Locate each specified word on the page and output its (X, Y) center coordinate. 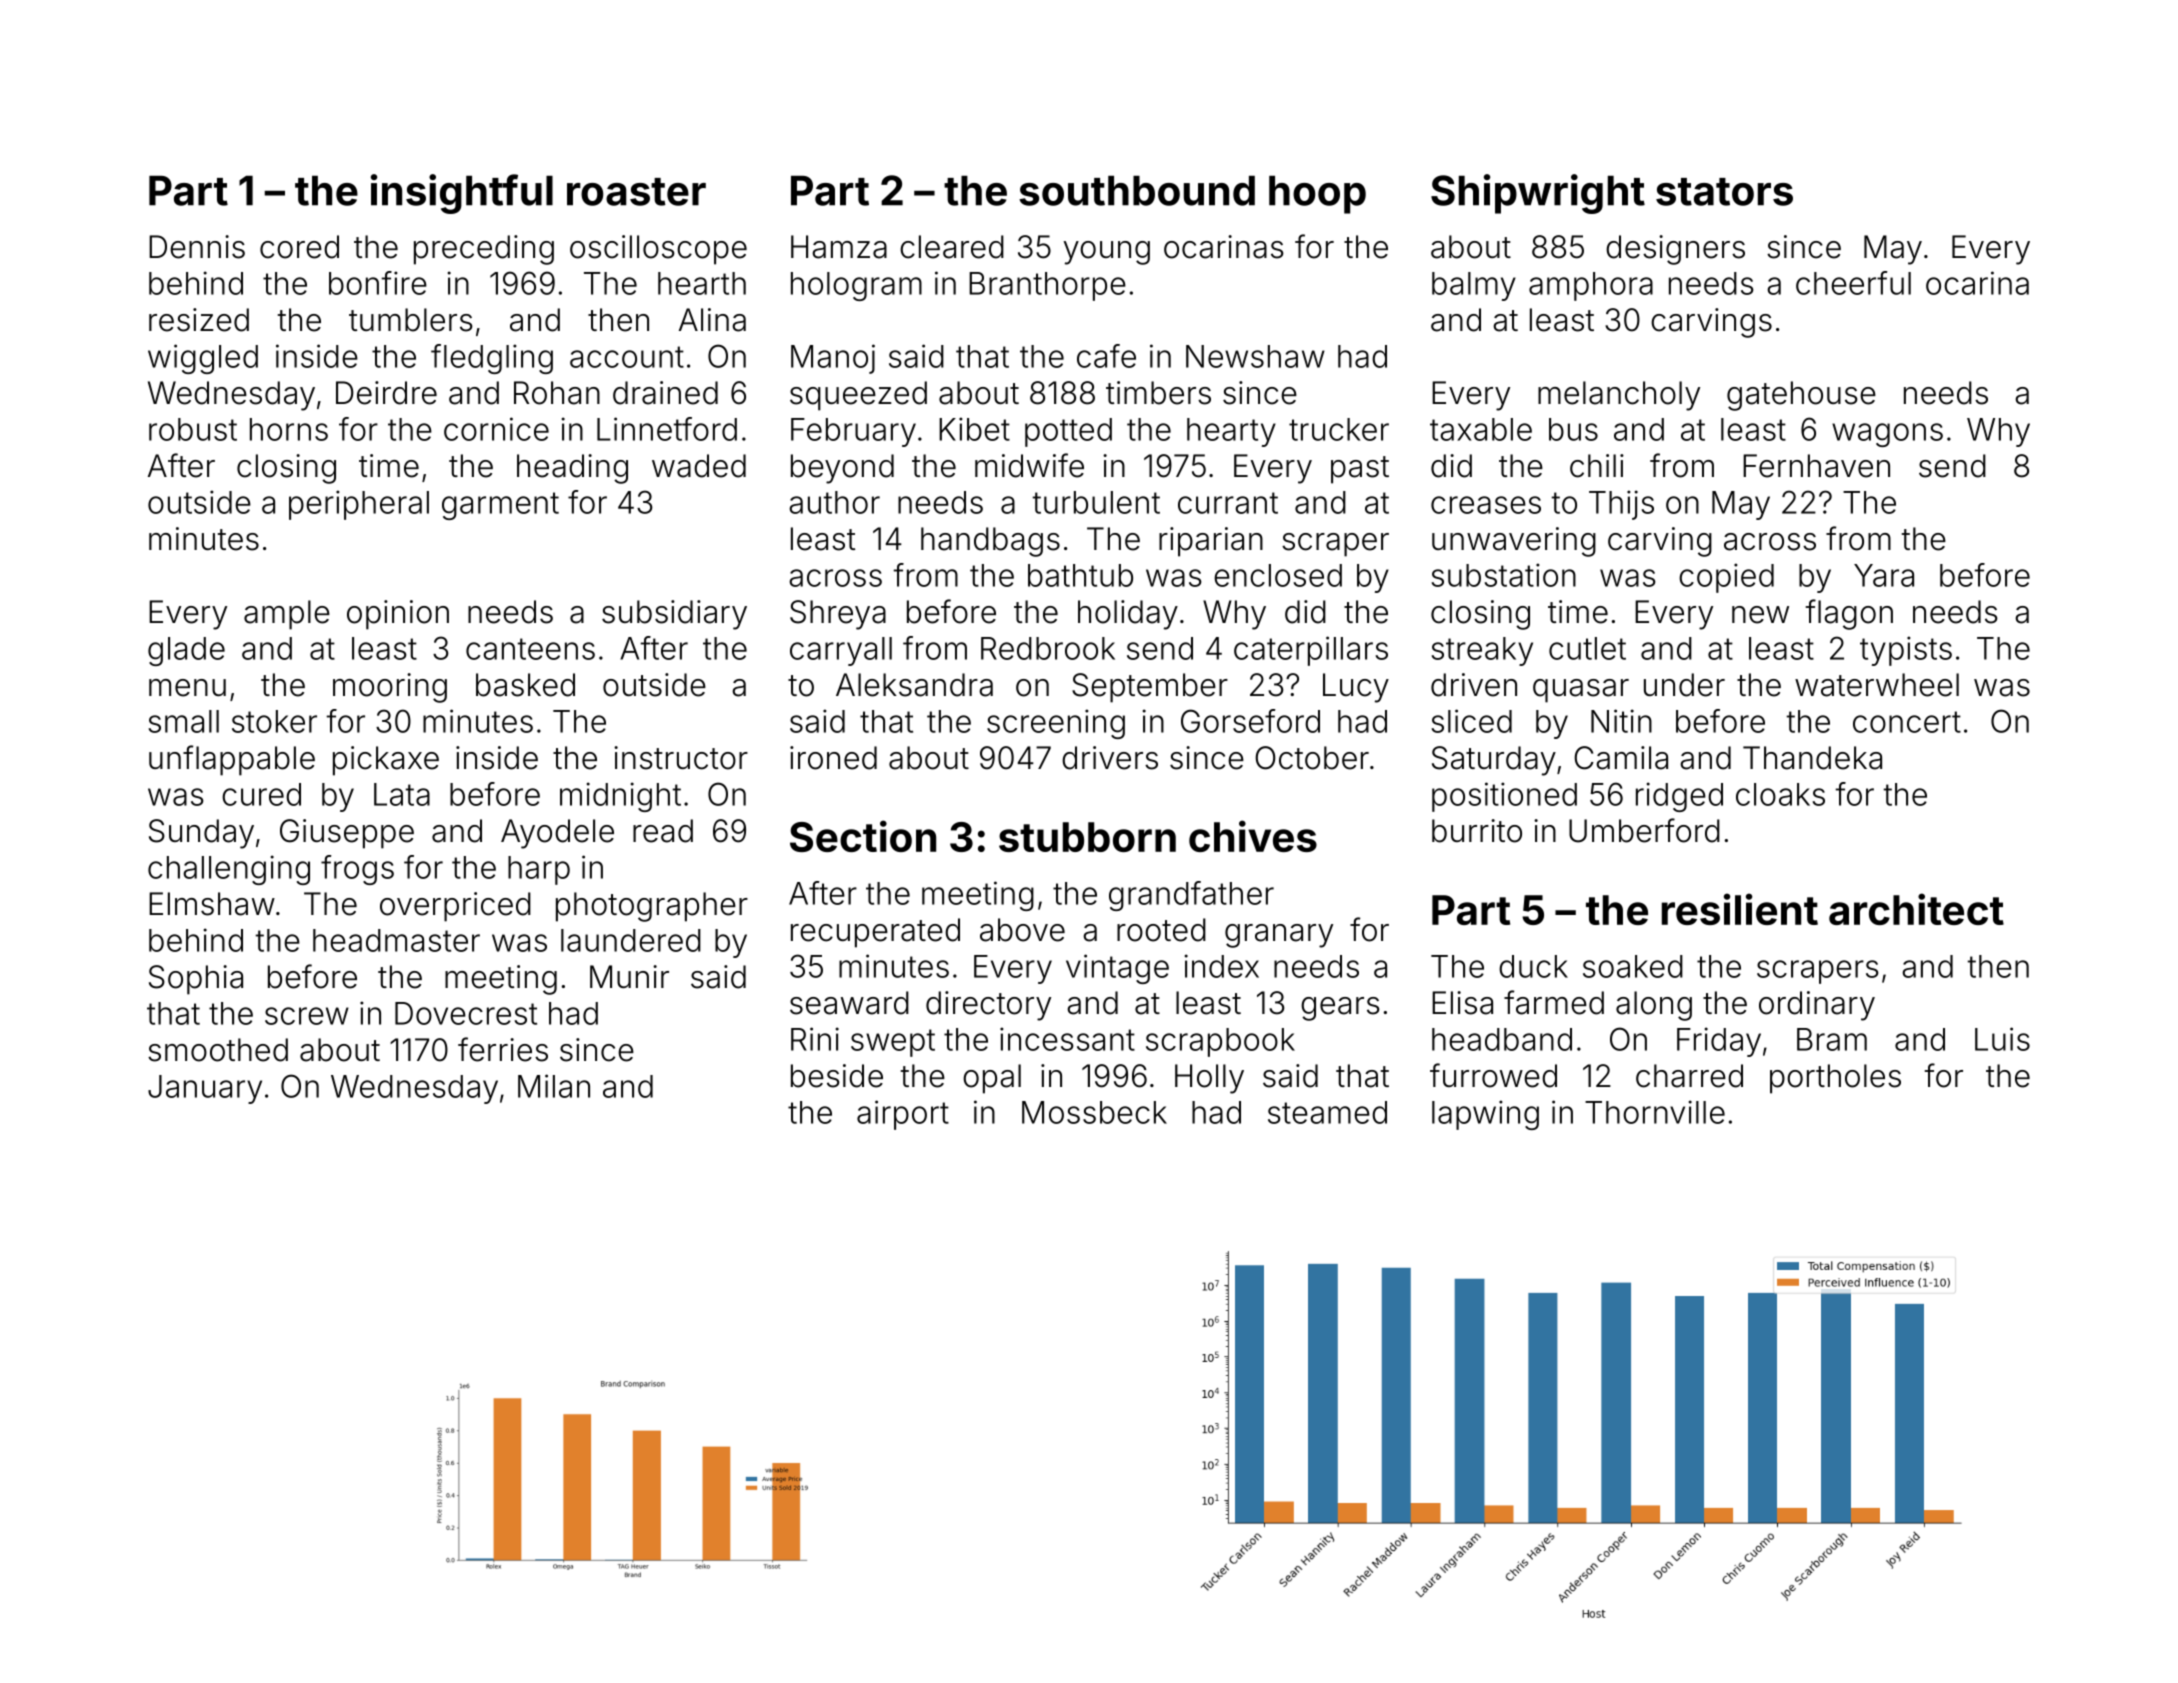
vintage (1117, 969)
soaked (1633, 966)
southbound (1137, 191)
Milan (554, 1086)
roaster (636, 192)
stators (1724, 192)
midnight (620, 797)
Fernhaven (1816, 466)
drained (665, 393)
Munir (629, 976)
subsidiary (674, 615)
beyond (842, 469)
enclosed (1278, 575)
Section (863, 836)
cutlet (1587, 648)
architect (1916, 909)
